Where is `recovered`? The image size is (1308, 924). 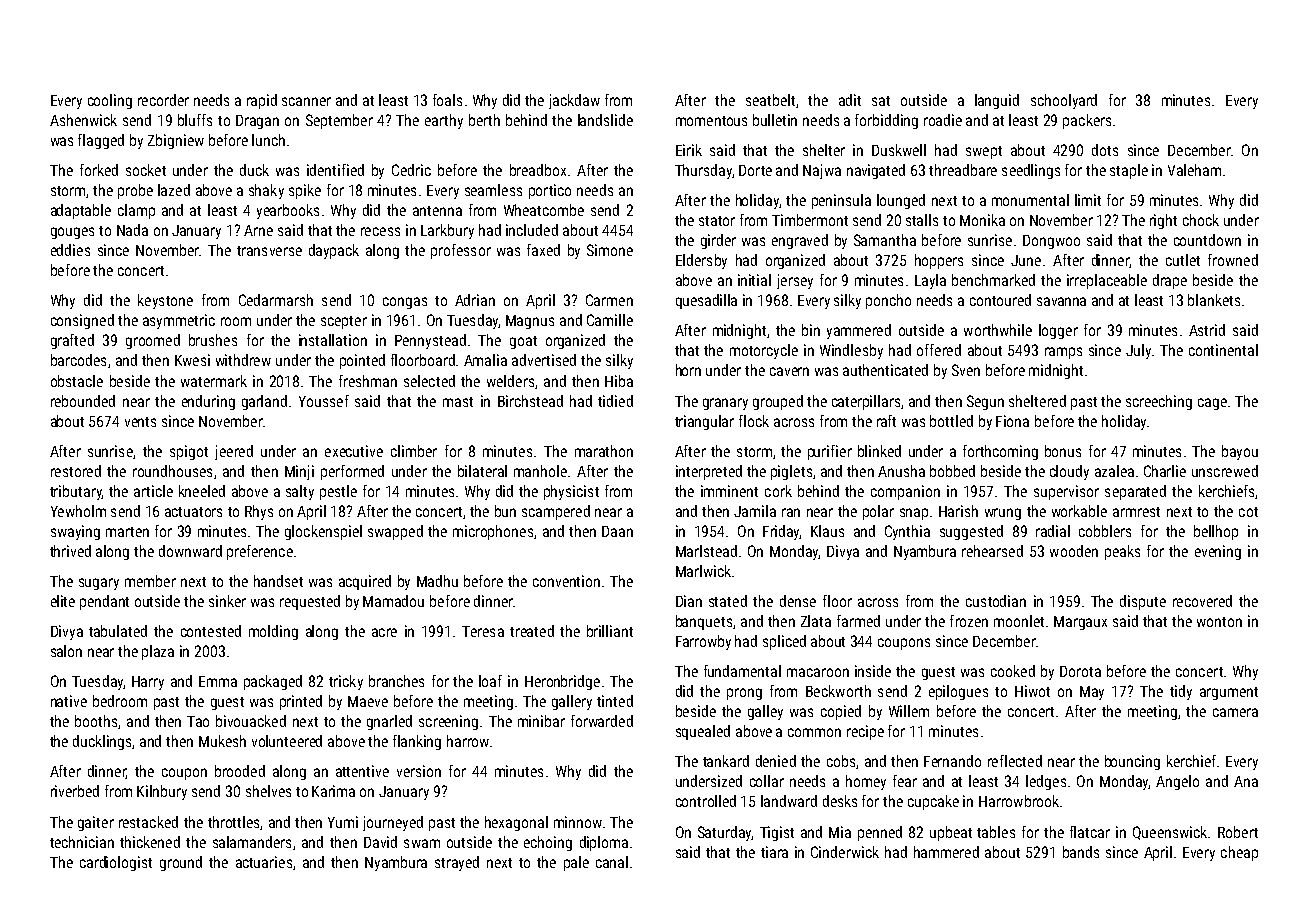
recovered is located at coordinates (1202, 601).
